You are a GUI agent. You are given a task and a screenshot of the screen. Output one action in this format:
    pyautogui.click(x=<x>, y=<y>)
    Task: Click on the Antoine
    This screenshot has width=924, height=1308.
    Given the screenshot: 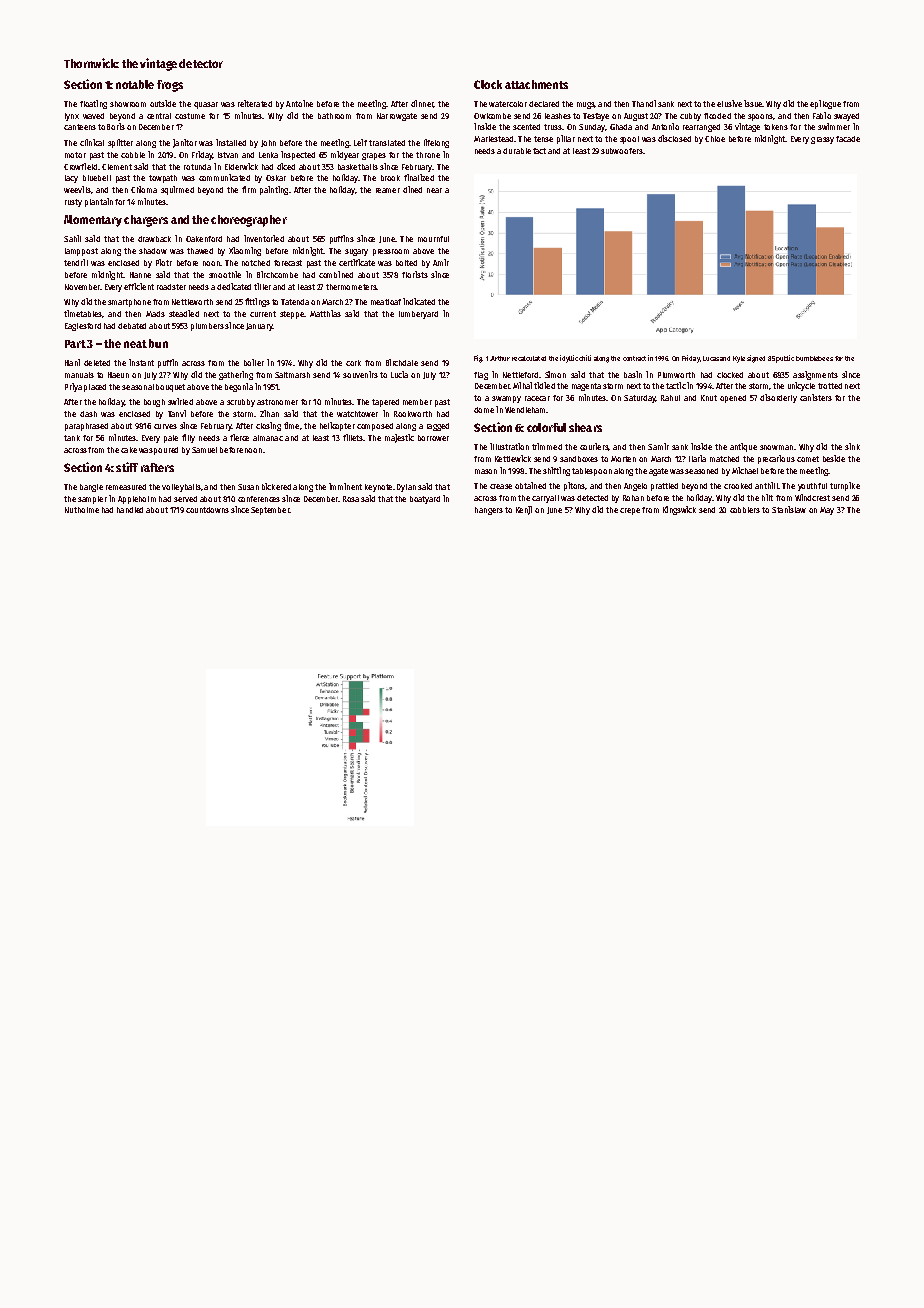 What is the action you would take?
    pyautogui.click(x=299, y=103)
